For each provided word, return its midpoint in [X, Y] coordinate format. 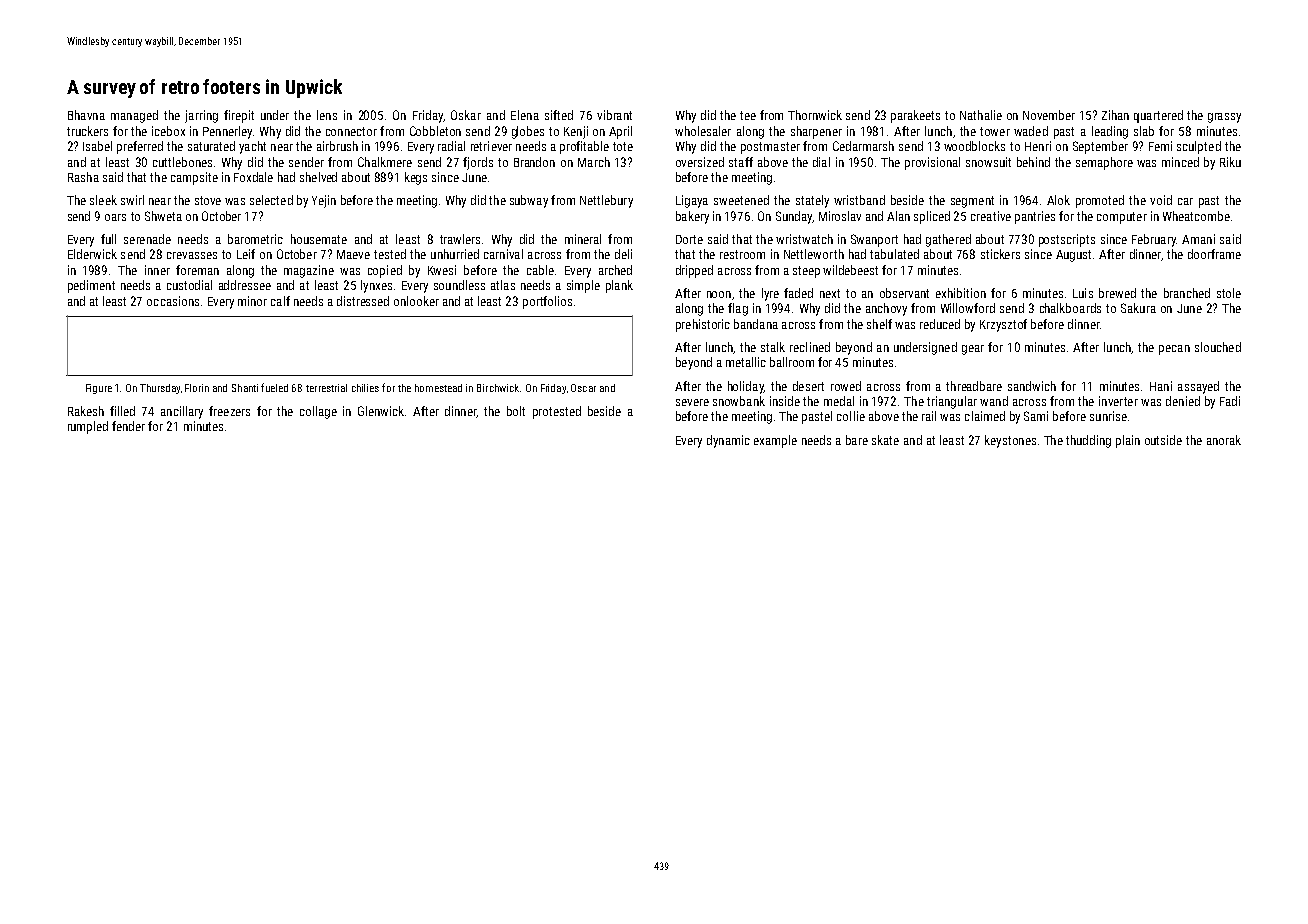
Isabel [97, 146]
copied [385, 271]
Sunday [794, 217]
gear [973, 350]
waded [1031, 131]
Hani [1161, 386]
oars [115, 217]
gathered [948, 240]
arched [615, 270]
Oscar [583, 388]
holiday [746, 387]
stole [1229, 293]
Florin [197, 388]
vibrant [614, 115]
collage [318, 412]
